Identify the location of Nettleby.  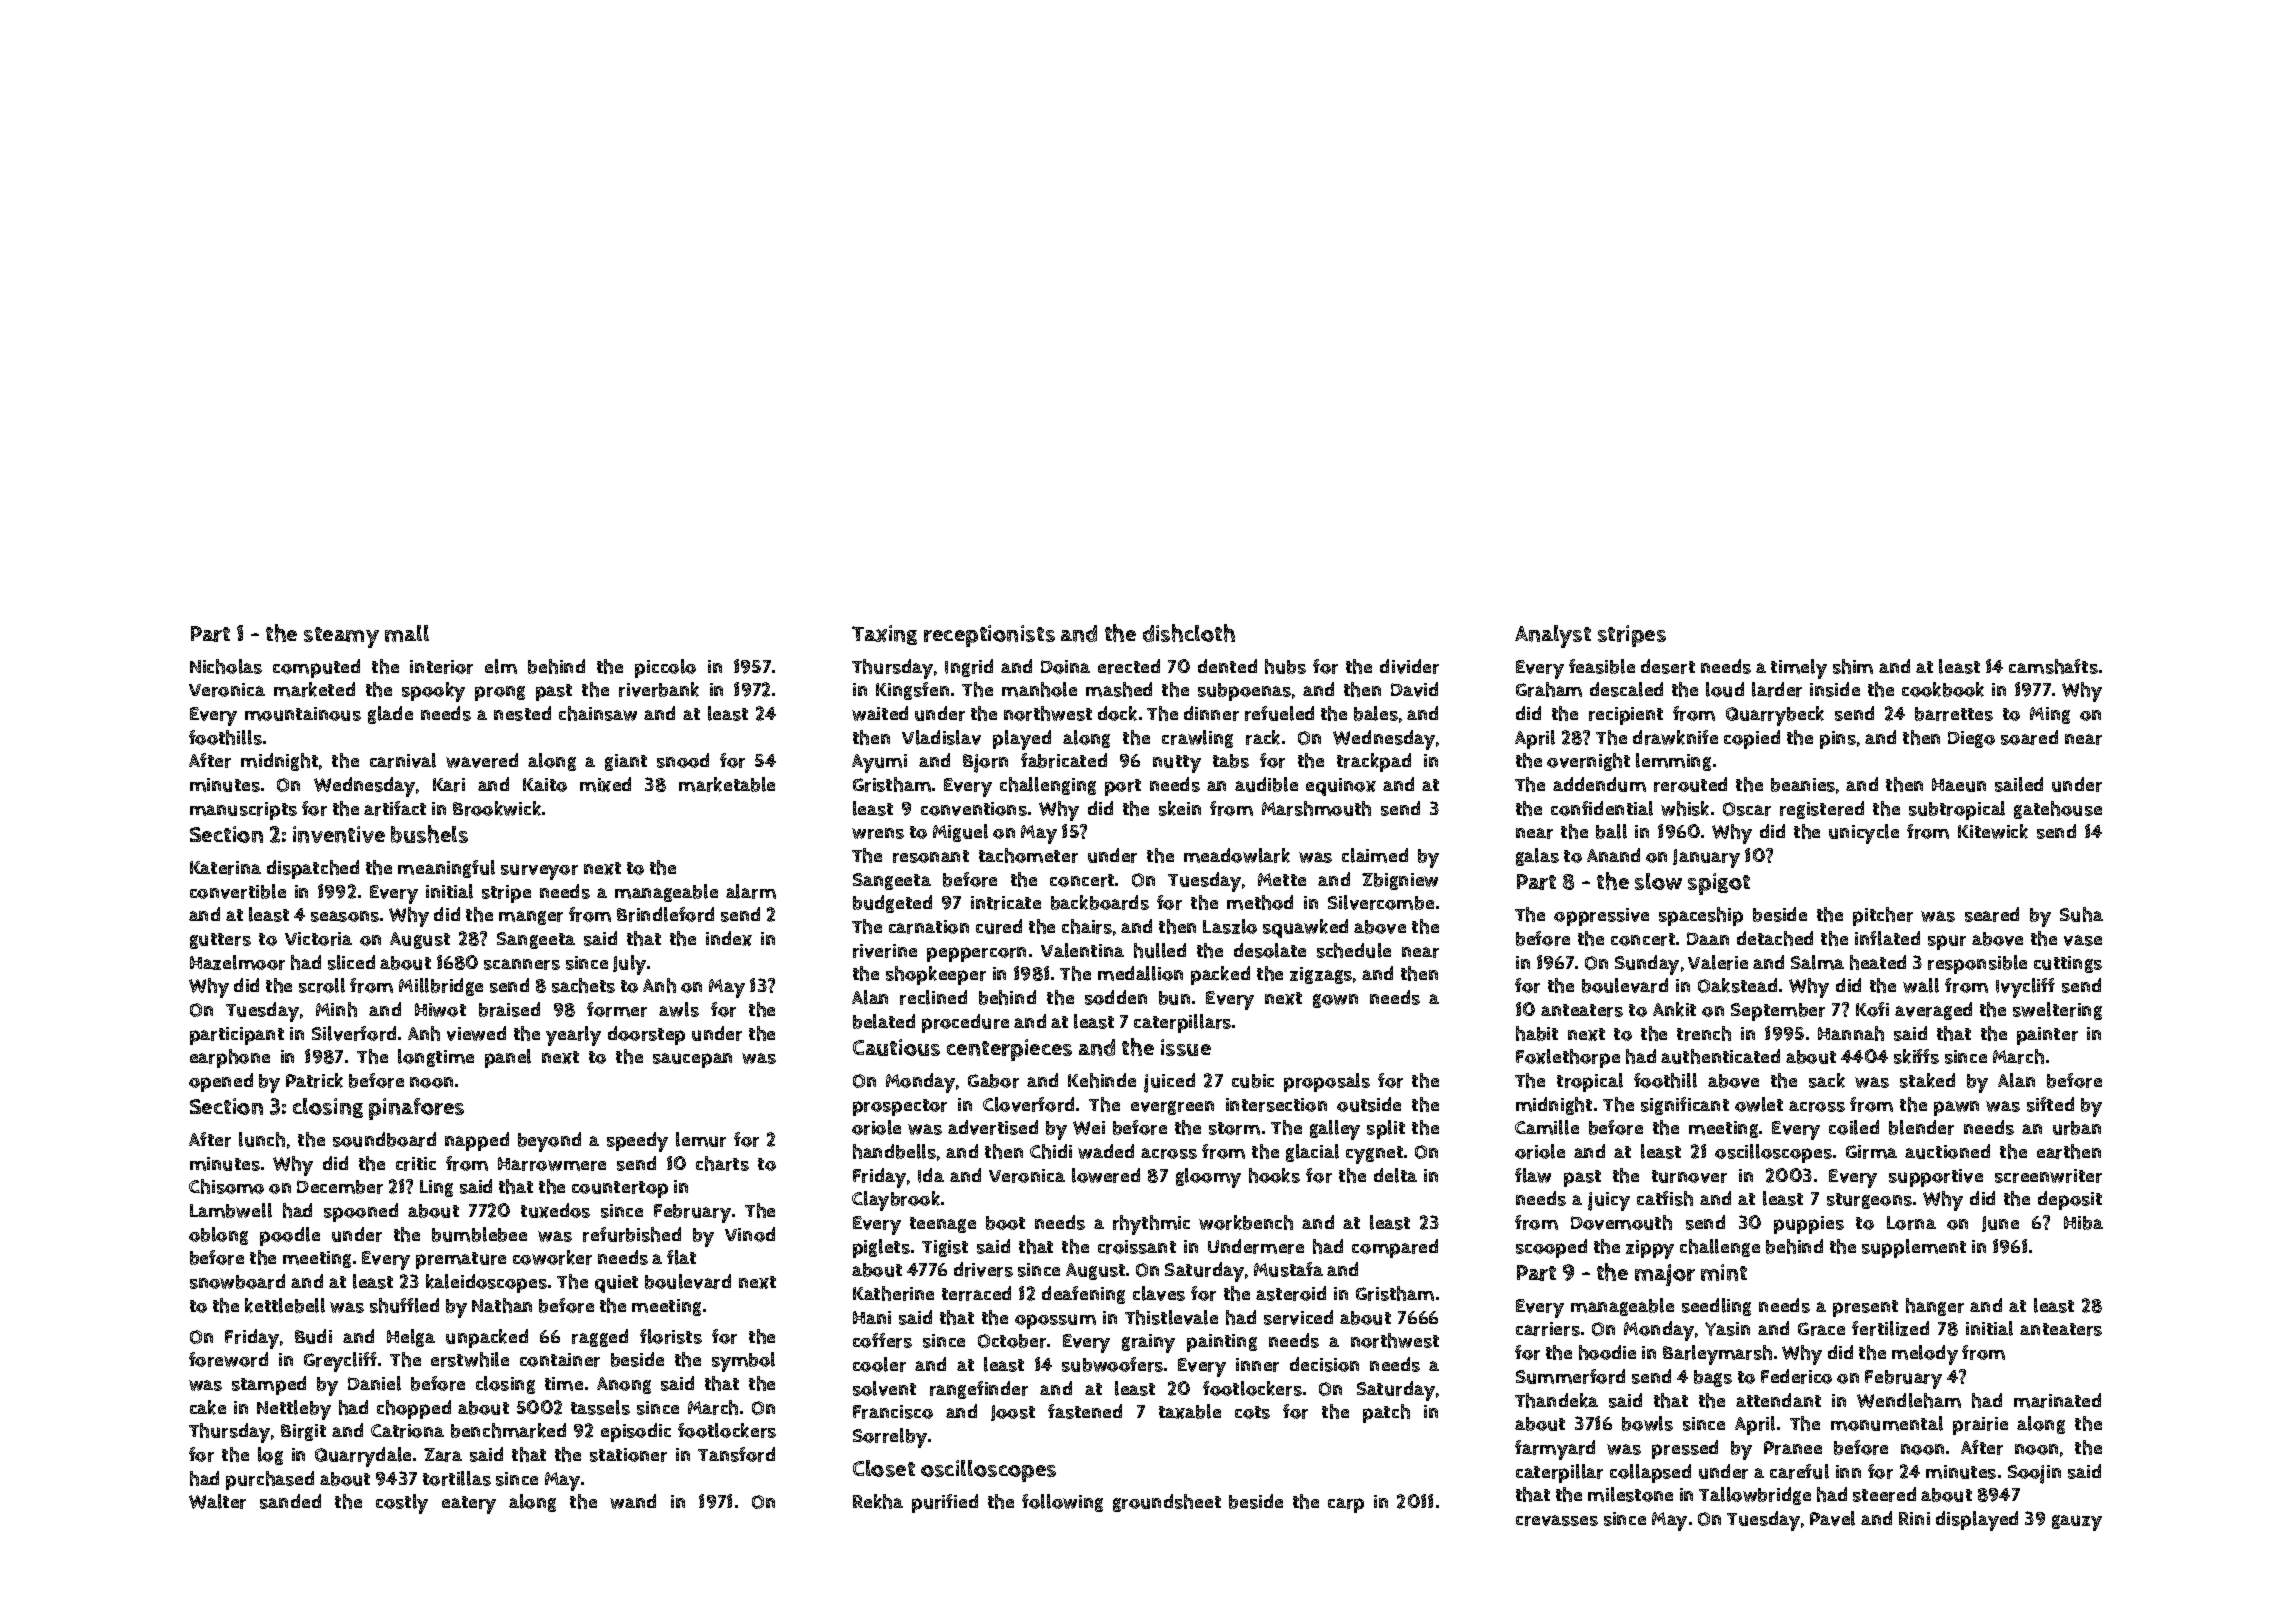
(294, 1410).
